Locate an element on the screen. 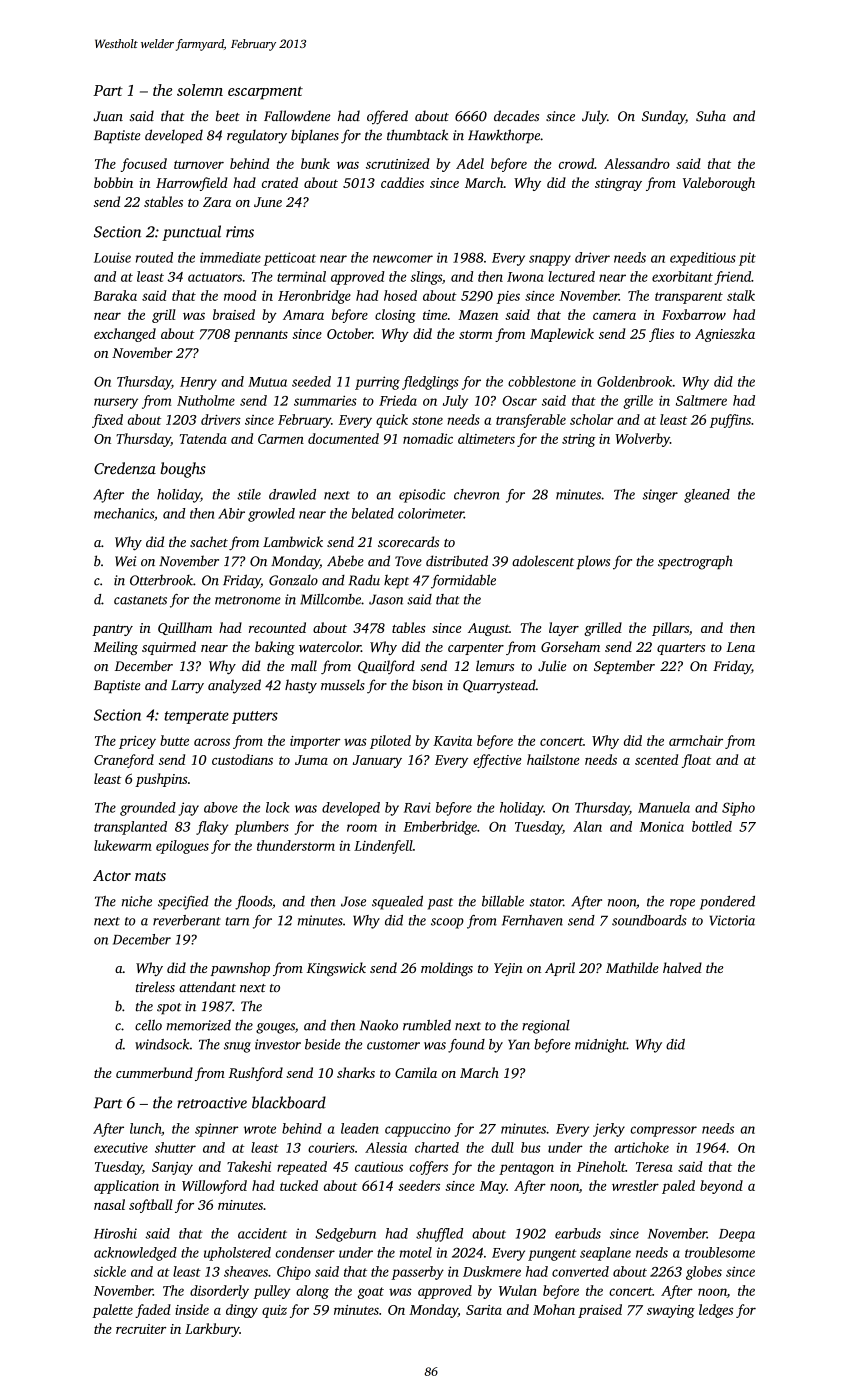 The height and width of the screenshot is (1400, 849). quiz is located at coordinates (274, 1311).
